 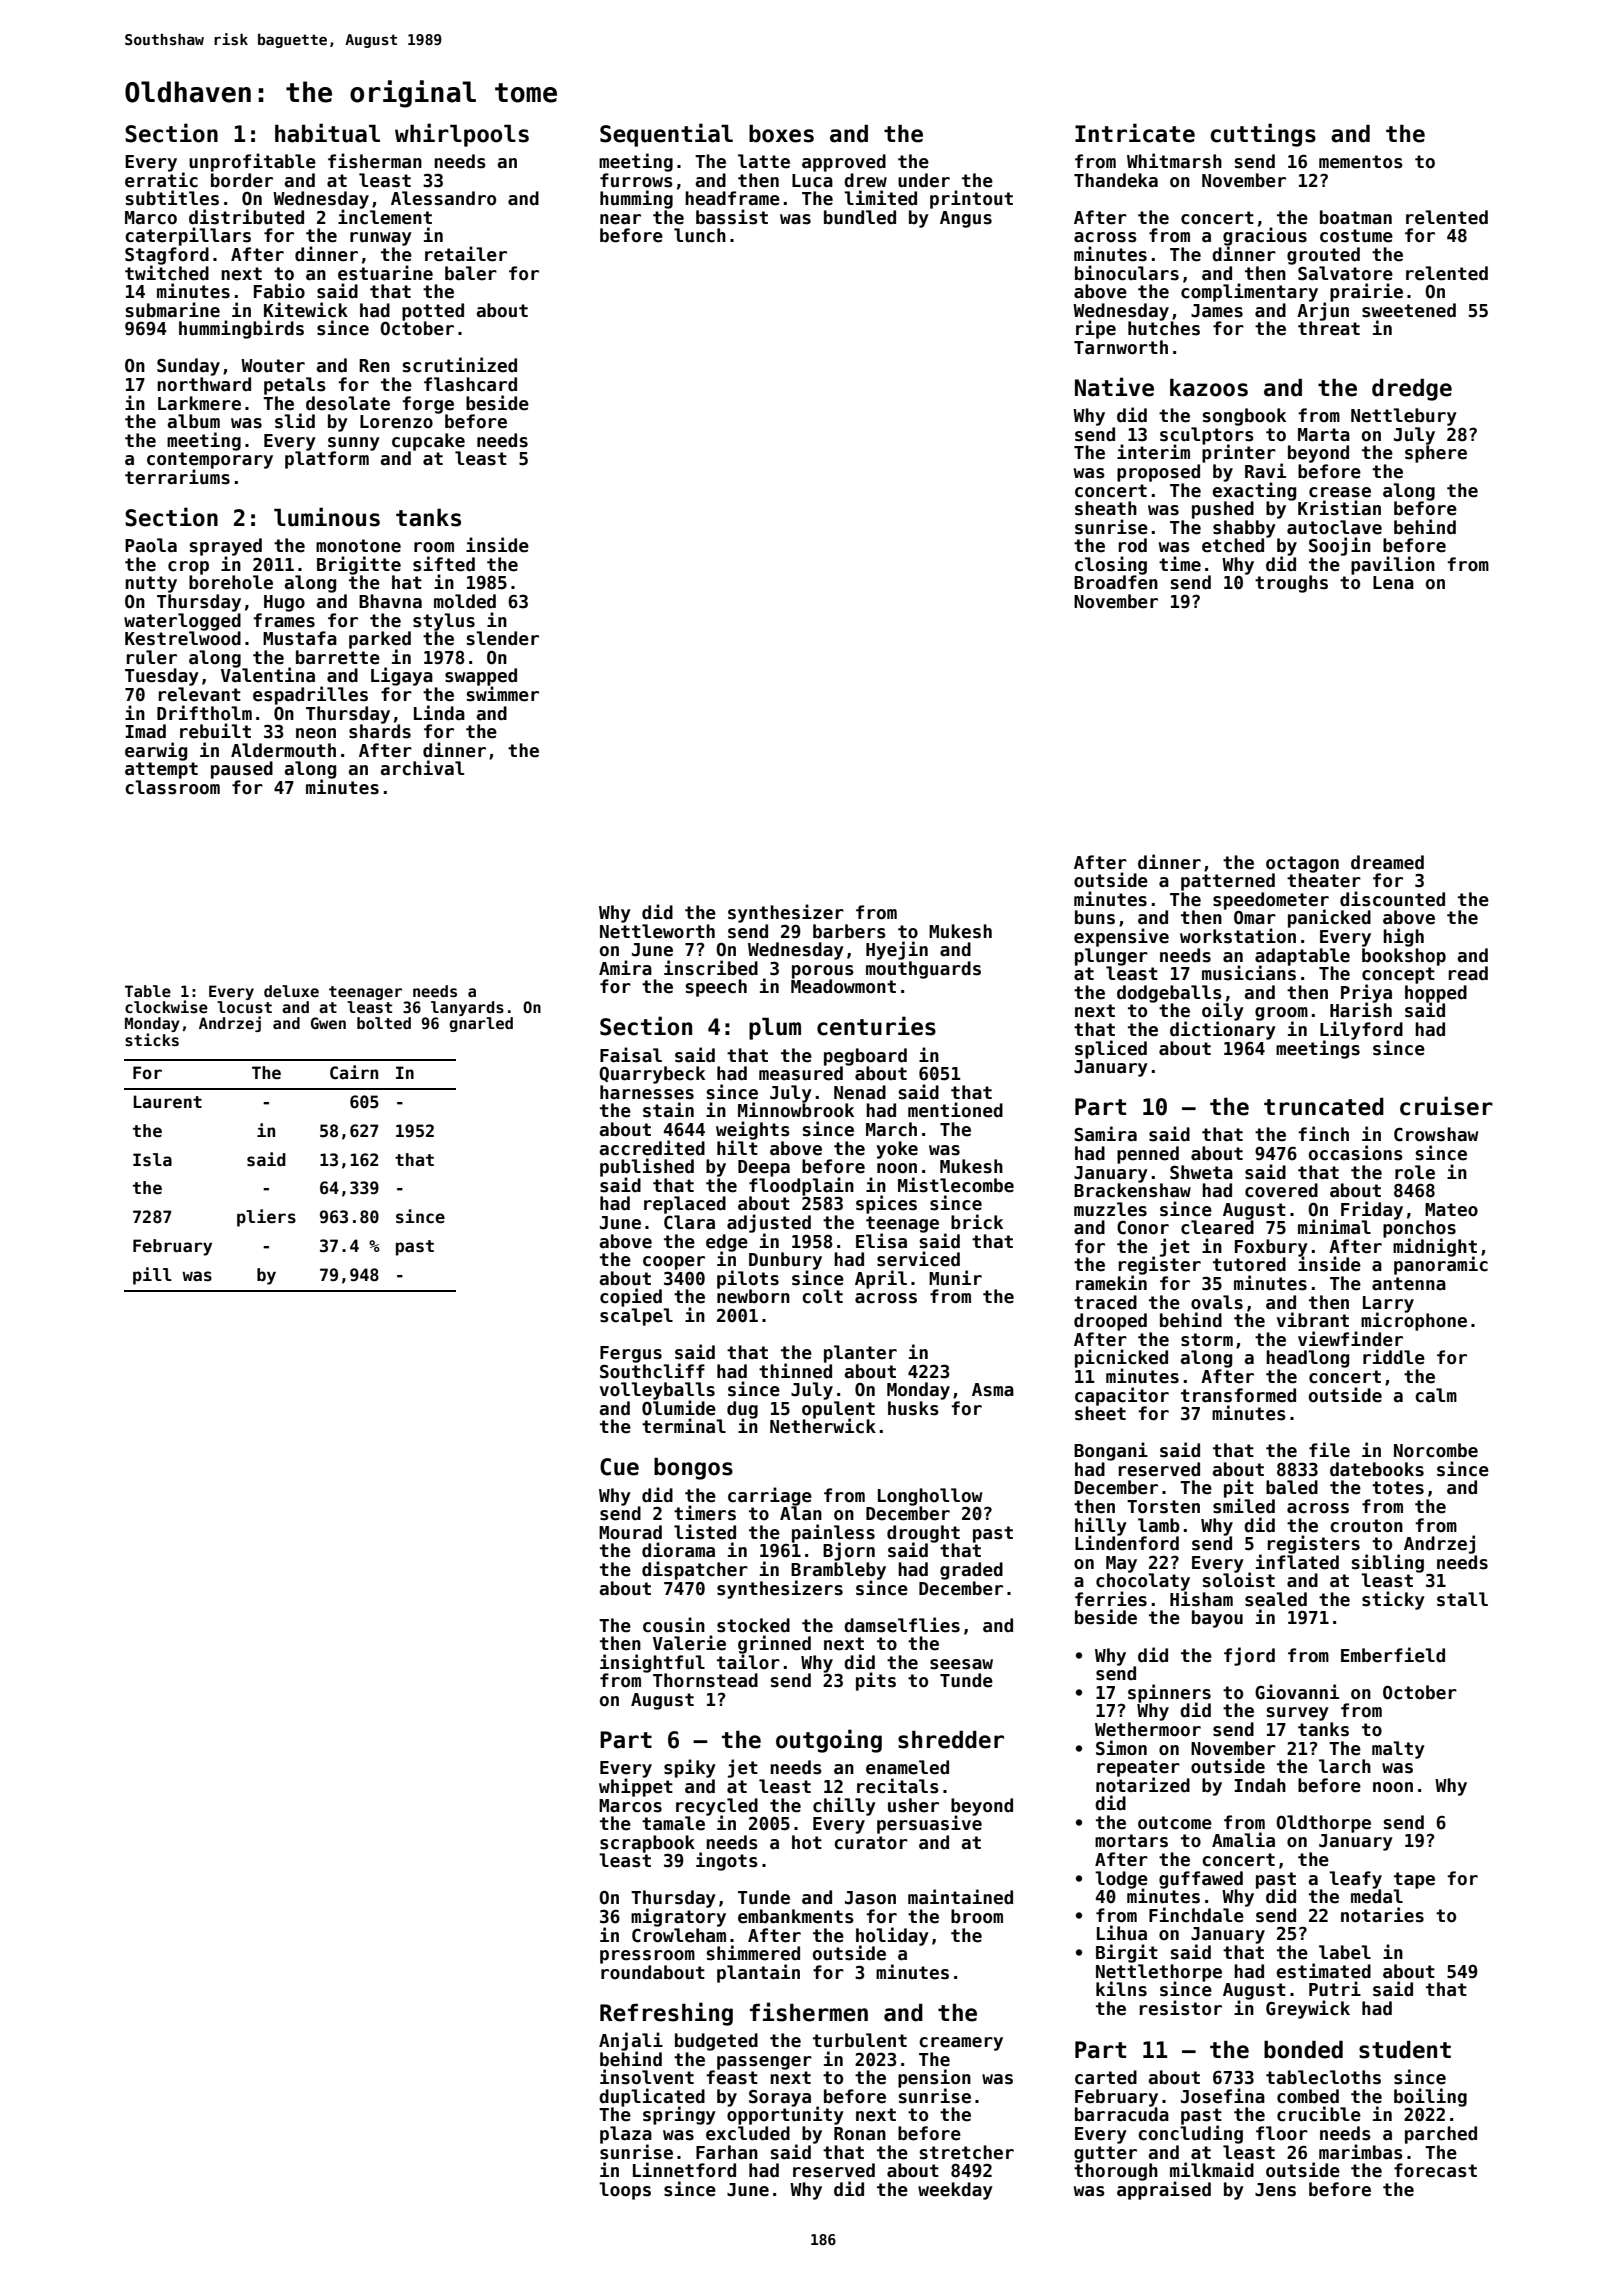 What do you see at coordinates (1135, 133) in the document?
I see `Intricate` at bounding box center [1135, 133].
